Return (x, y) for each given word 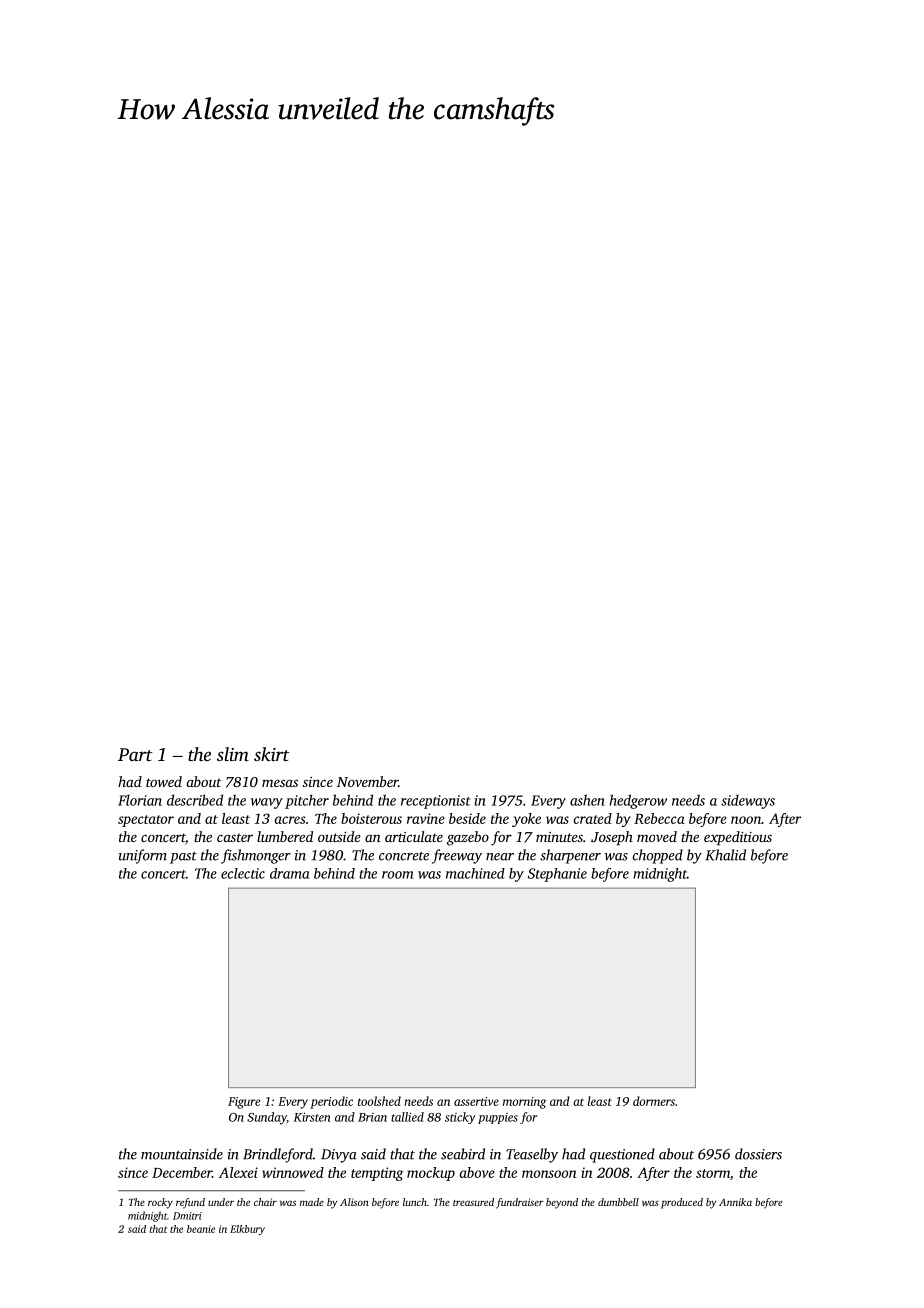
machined (475, 873)
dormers (654, 1101)
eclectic (243, 873)
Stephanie (557, 875)
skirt (272, 754)
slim (233, 754)
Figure (244, 1103)
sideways (748, 801)
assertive (476, 1101)
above (477, 1172)
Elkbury (247, 1230)
